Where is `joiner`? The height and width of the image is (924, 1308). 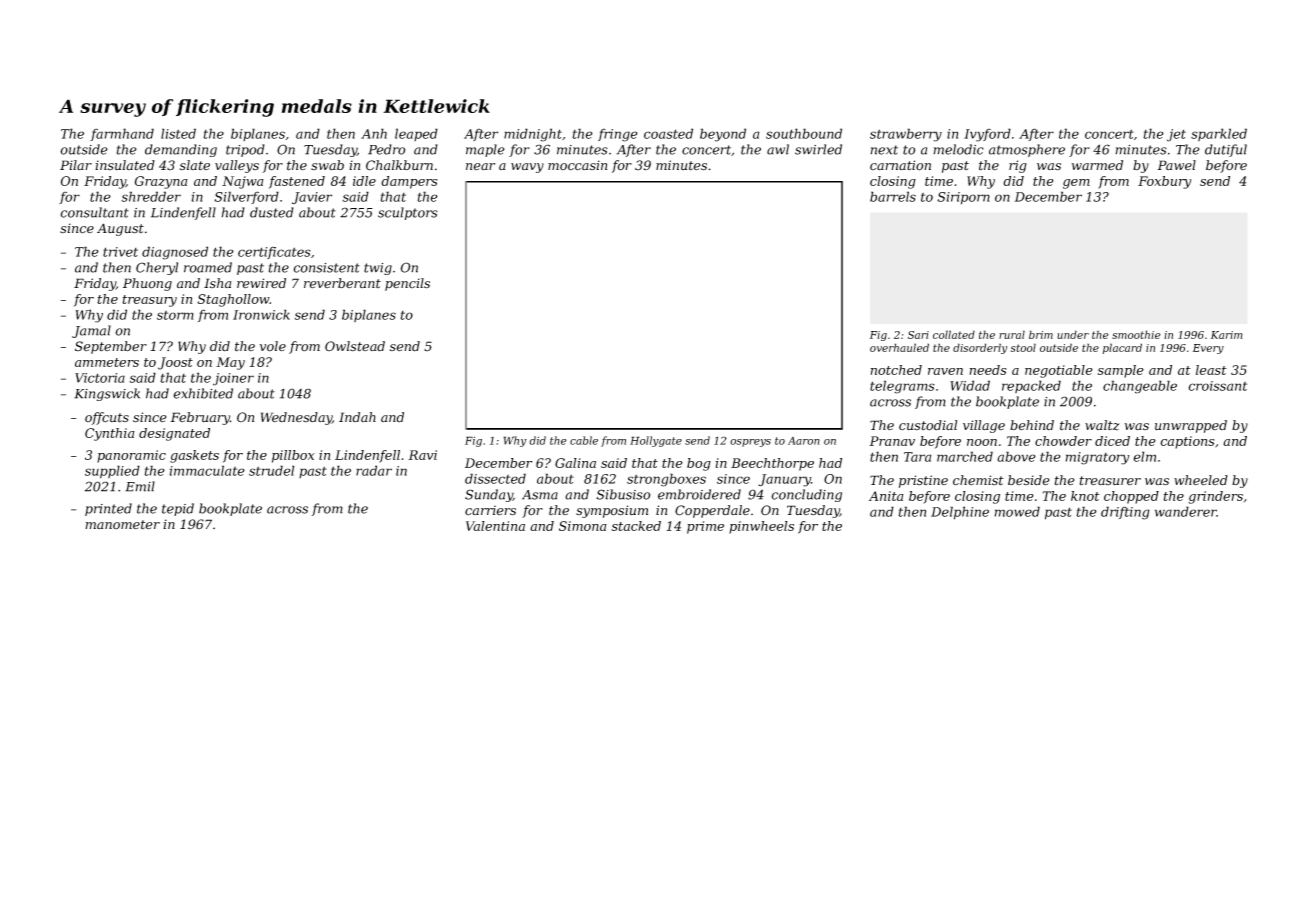 joiner is located at coordinates (233, 379).
